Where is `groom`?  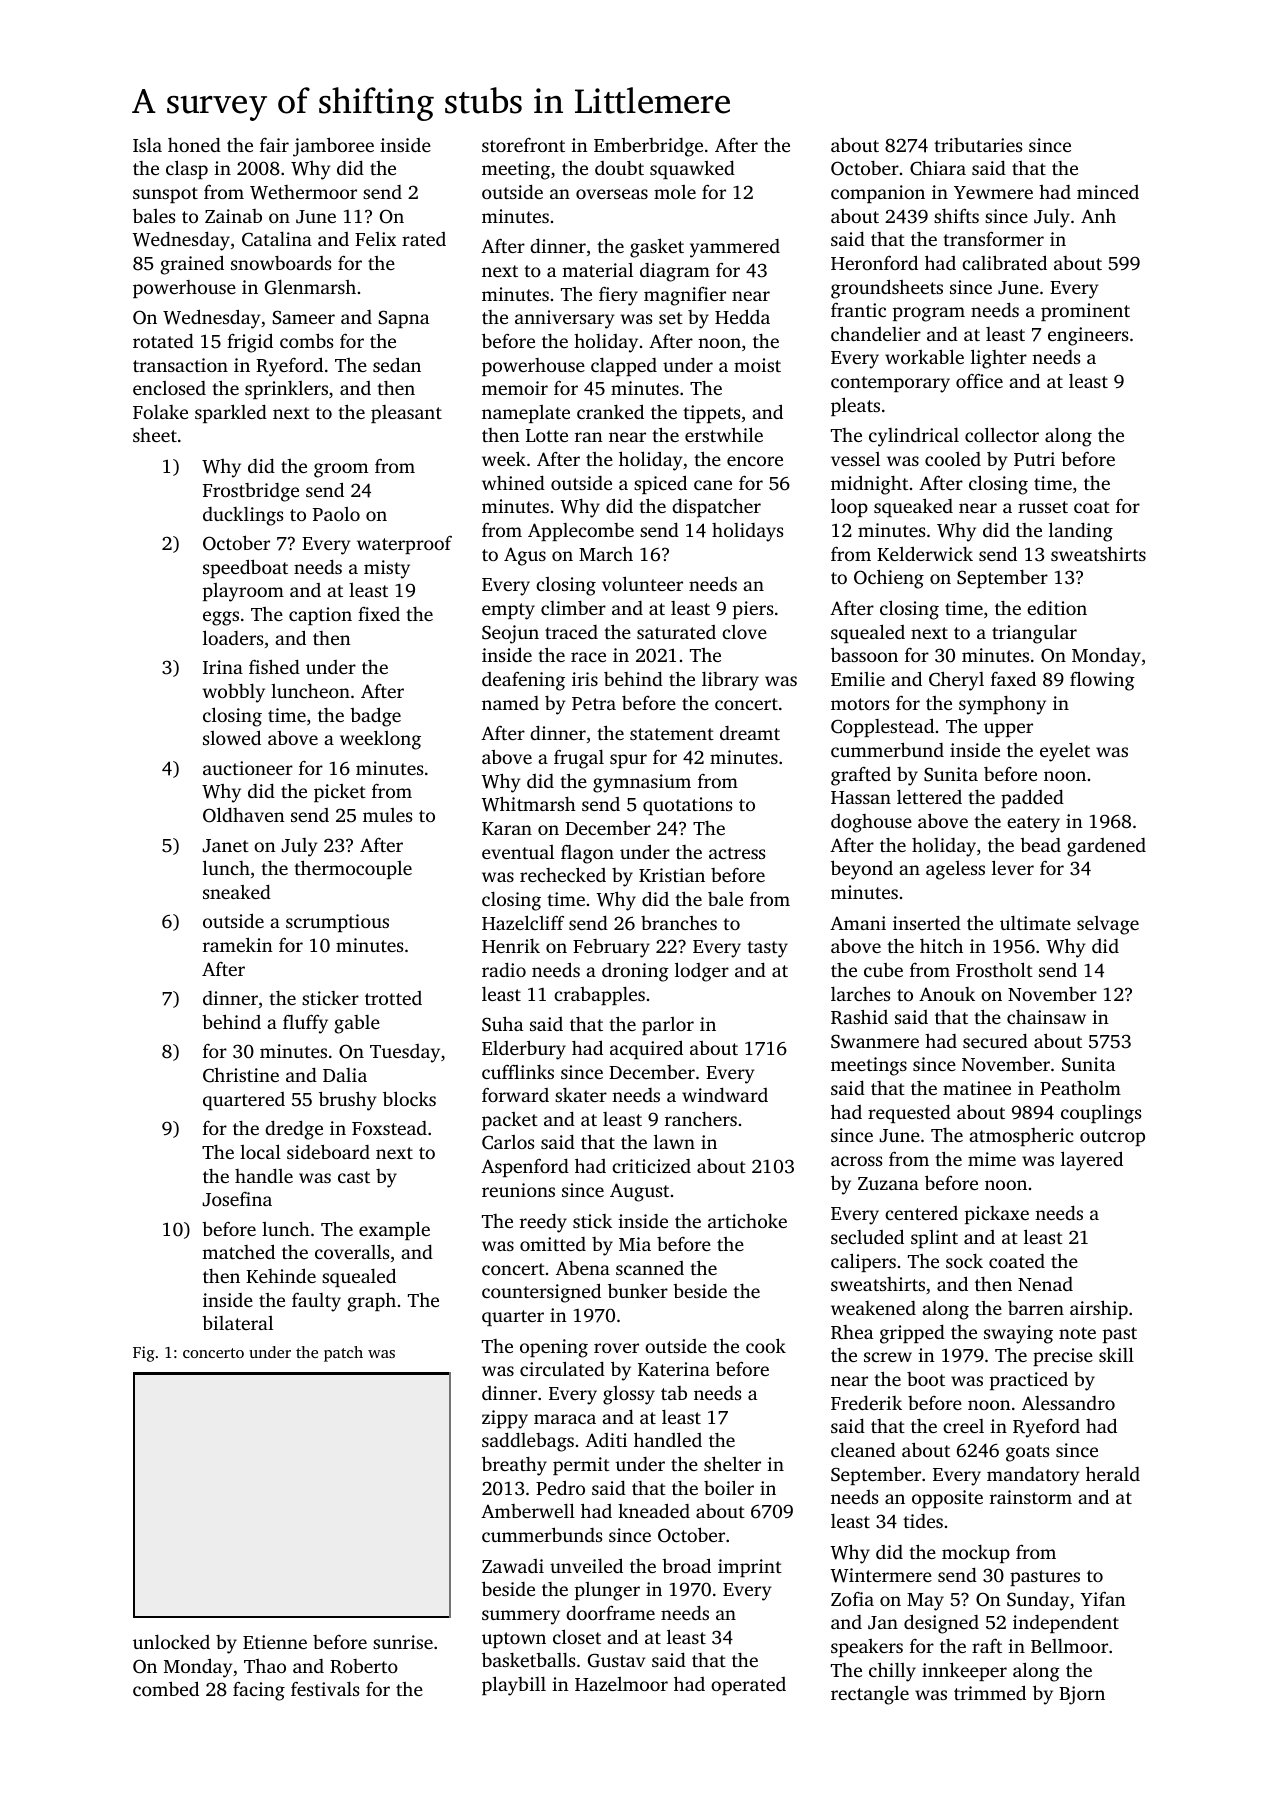
groom is located at coordinates (341, 470).
